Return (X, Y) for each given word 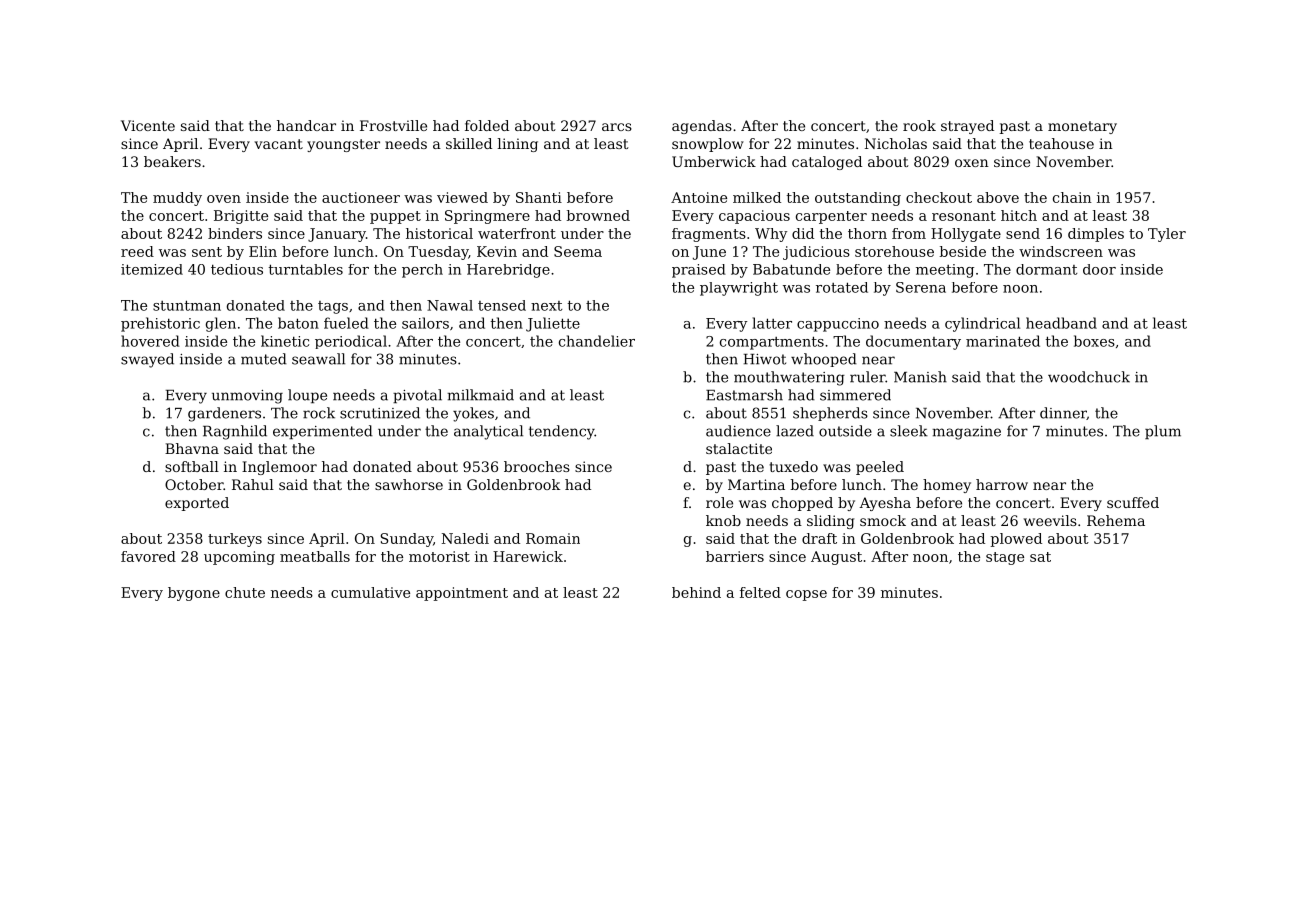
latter (772, 323)
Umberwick (714, 161)
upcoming (239, 558)
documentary (913, 342)
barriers (735, 556)
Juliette (553, 324)
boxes (1094, 341)
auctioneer (361, 197)
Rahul (253, 484)
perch (422, 271)
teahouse (1061, 143)
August (836, 558)
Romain (553, 538)
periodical (351, 342)
